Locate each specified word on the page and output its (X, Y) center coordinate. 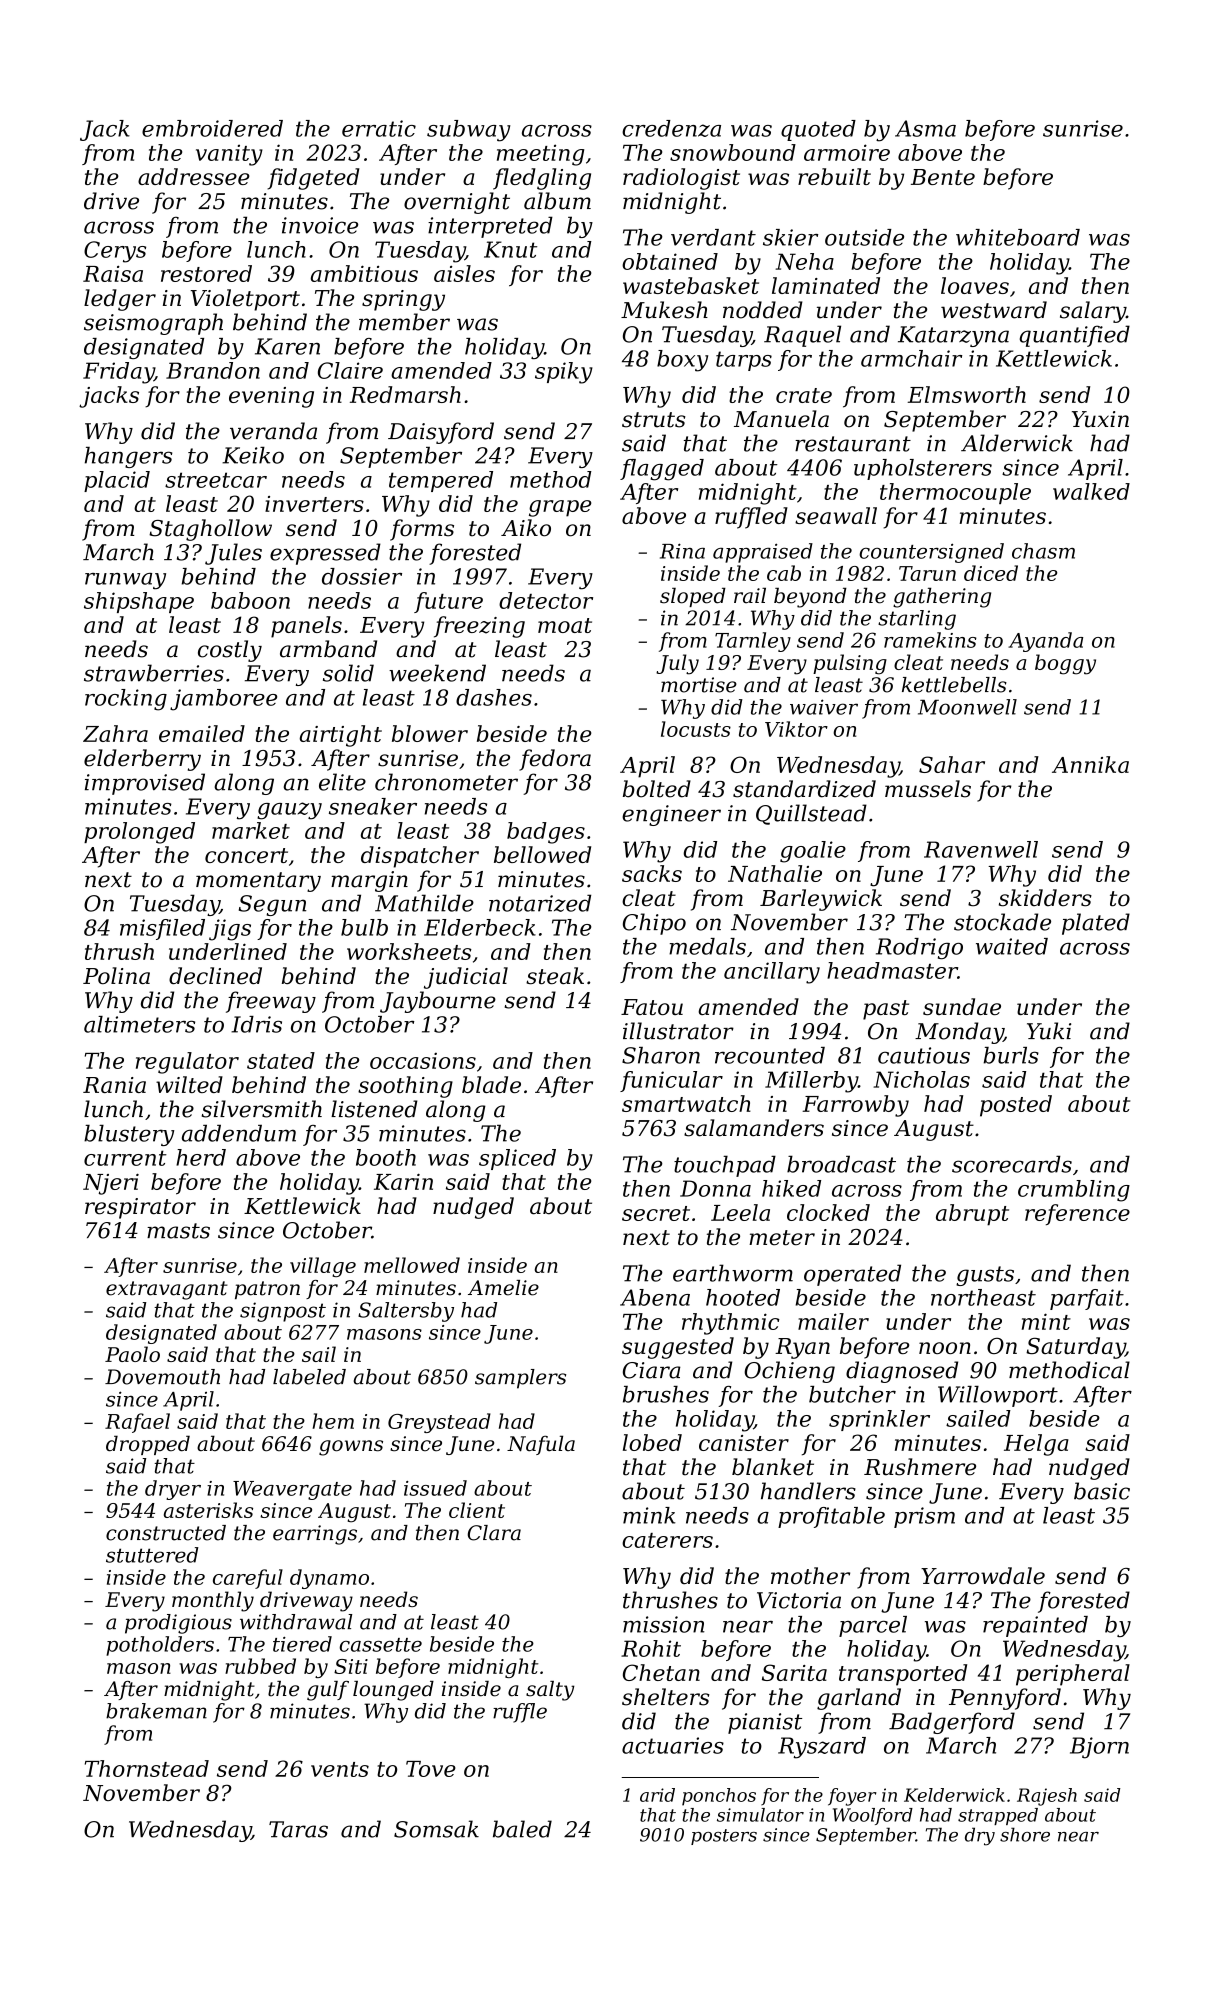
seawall (836, 515)
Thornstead (147, 1768)
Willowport (998, 1396)
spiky (564, 373)
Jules (233, 554)
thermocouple (955, 493)
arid (657, 1795)
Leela (740, 1212)
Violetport (245, 300)
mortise (699, 685)
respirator (140, 1208)
